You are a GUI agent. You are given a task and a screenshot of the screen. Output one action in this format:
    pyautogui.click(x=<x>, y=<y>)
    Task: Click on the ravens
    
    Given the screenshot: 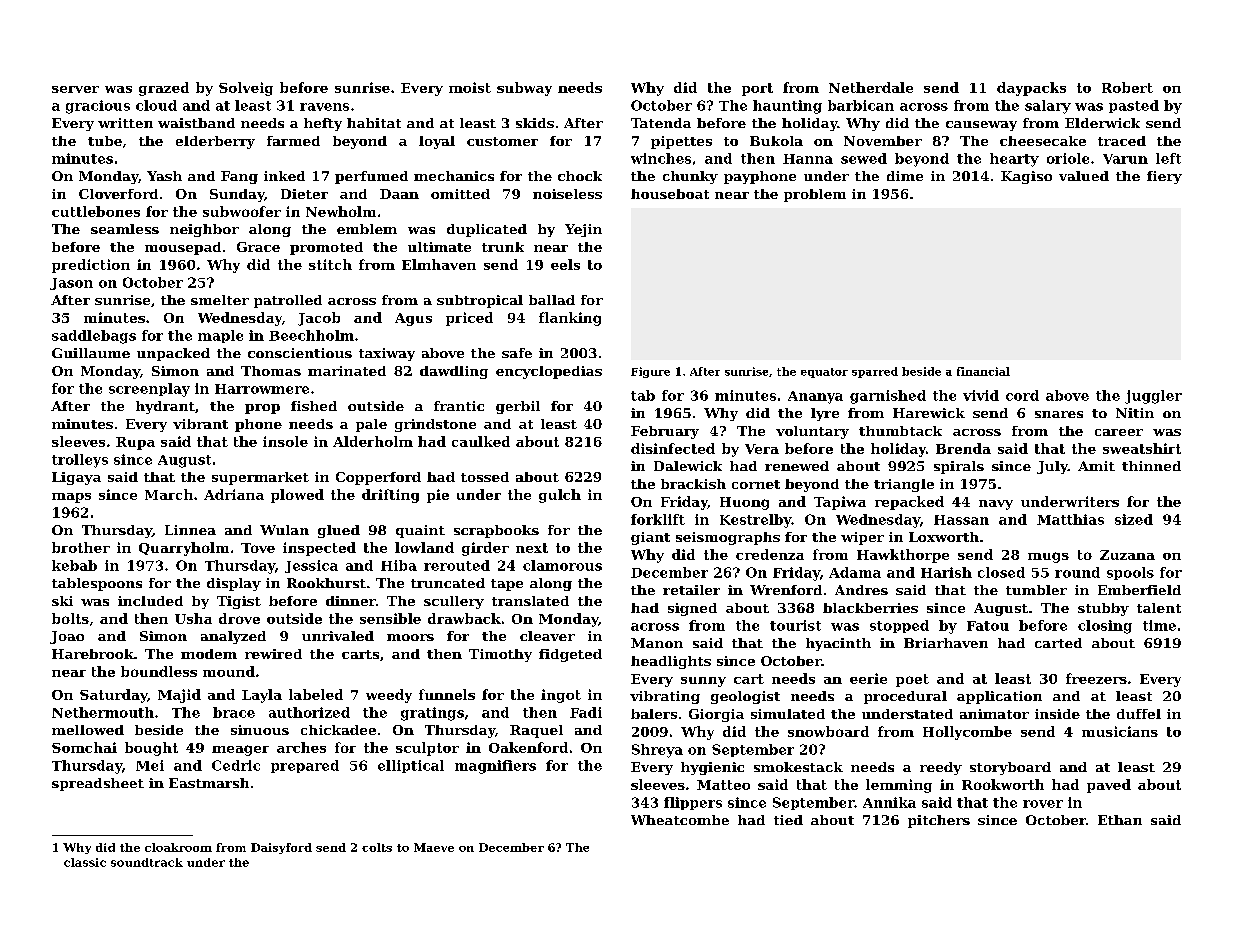 What is the action you would take?
    pyautogui.click(x=324, y=107)
